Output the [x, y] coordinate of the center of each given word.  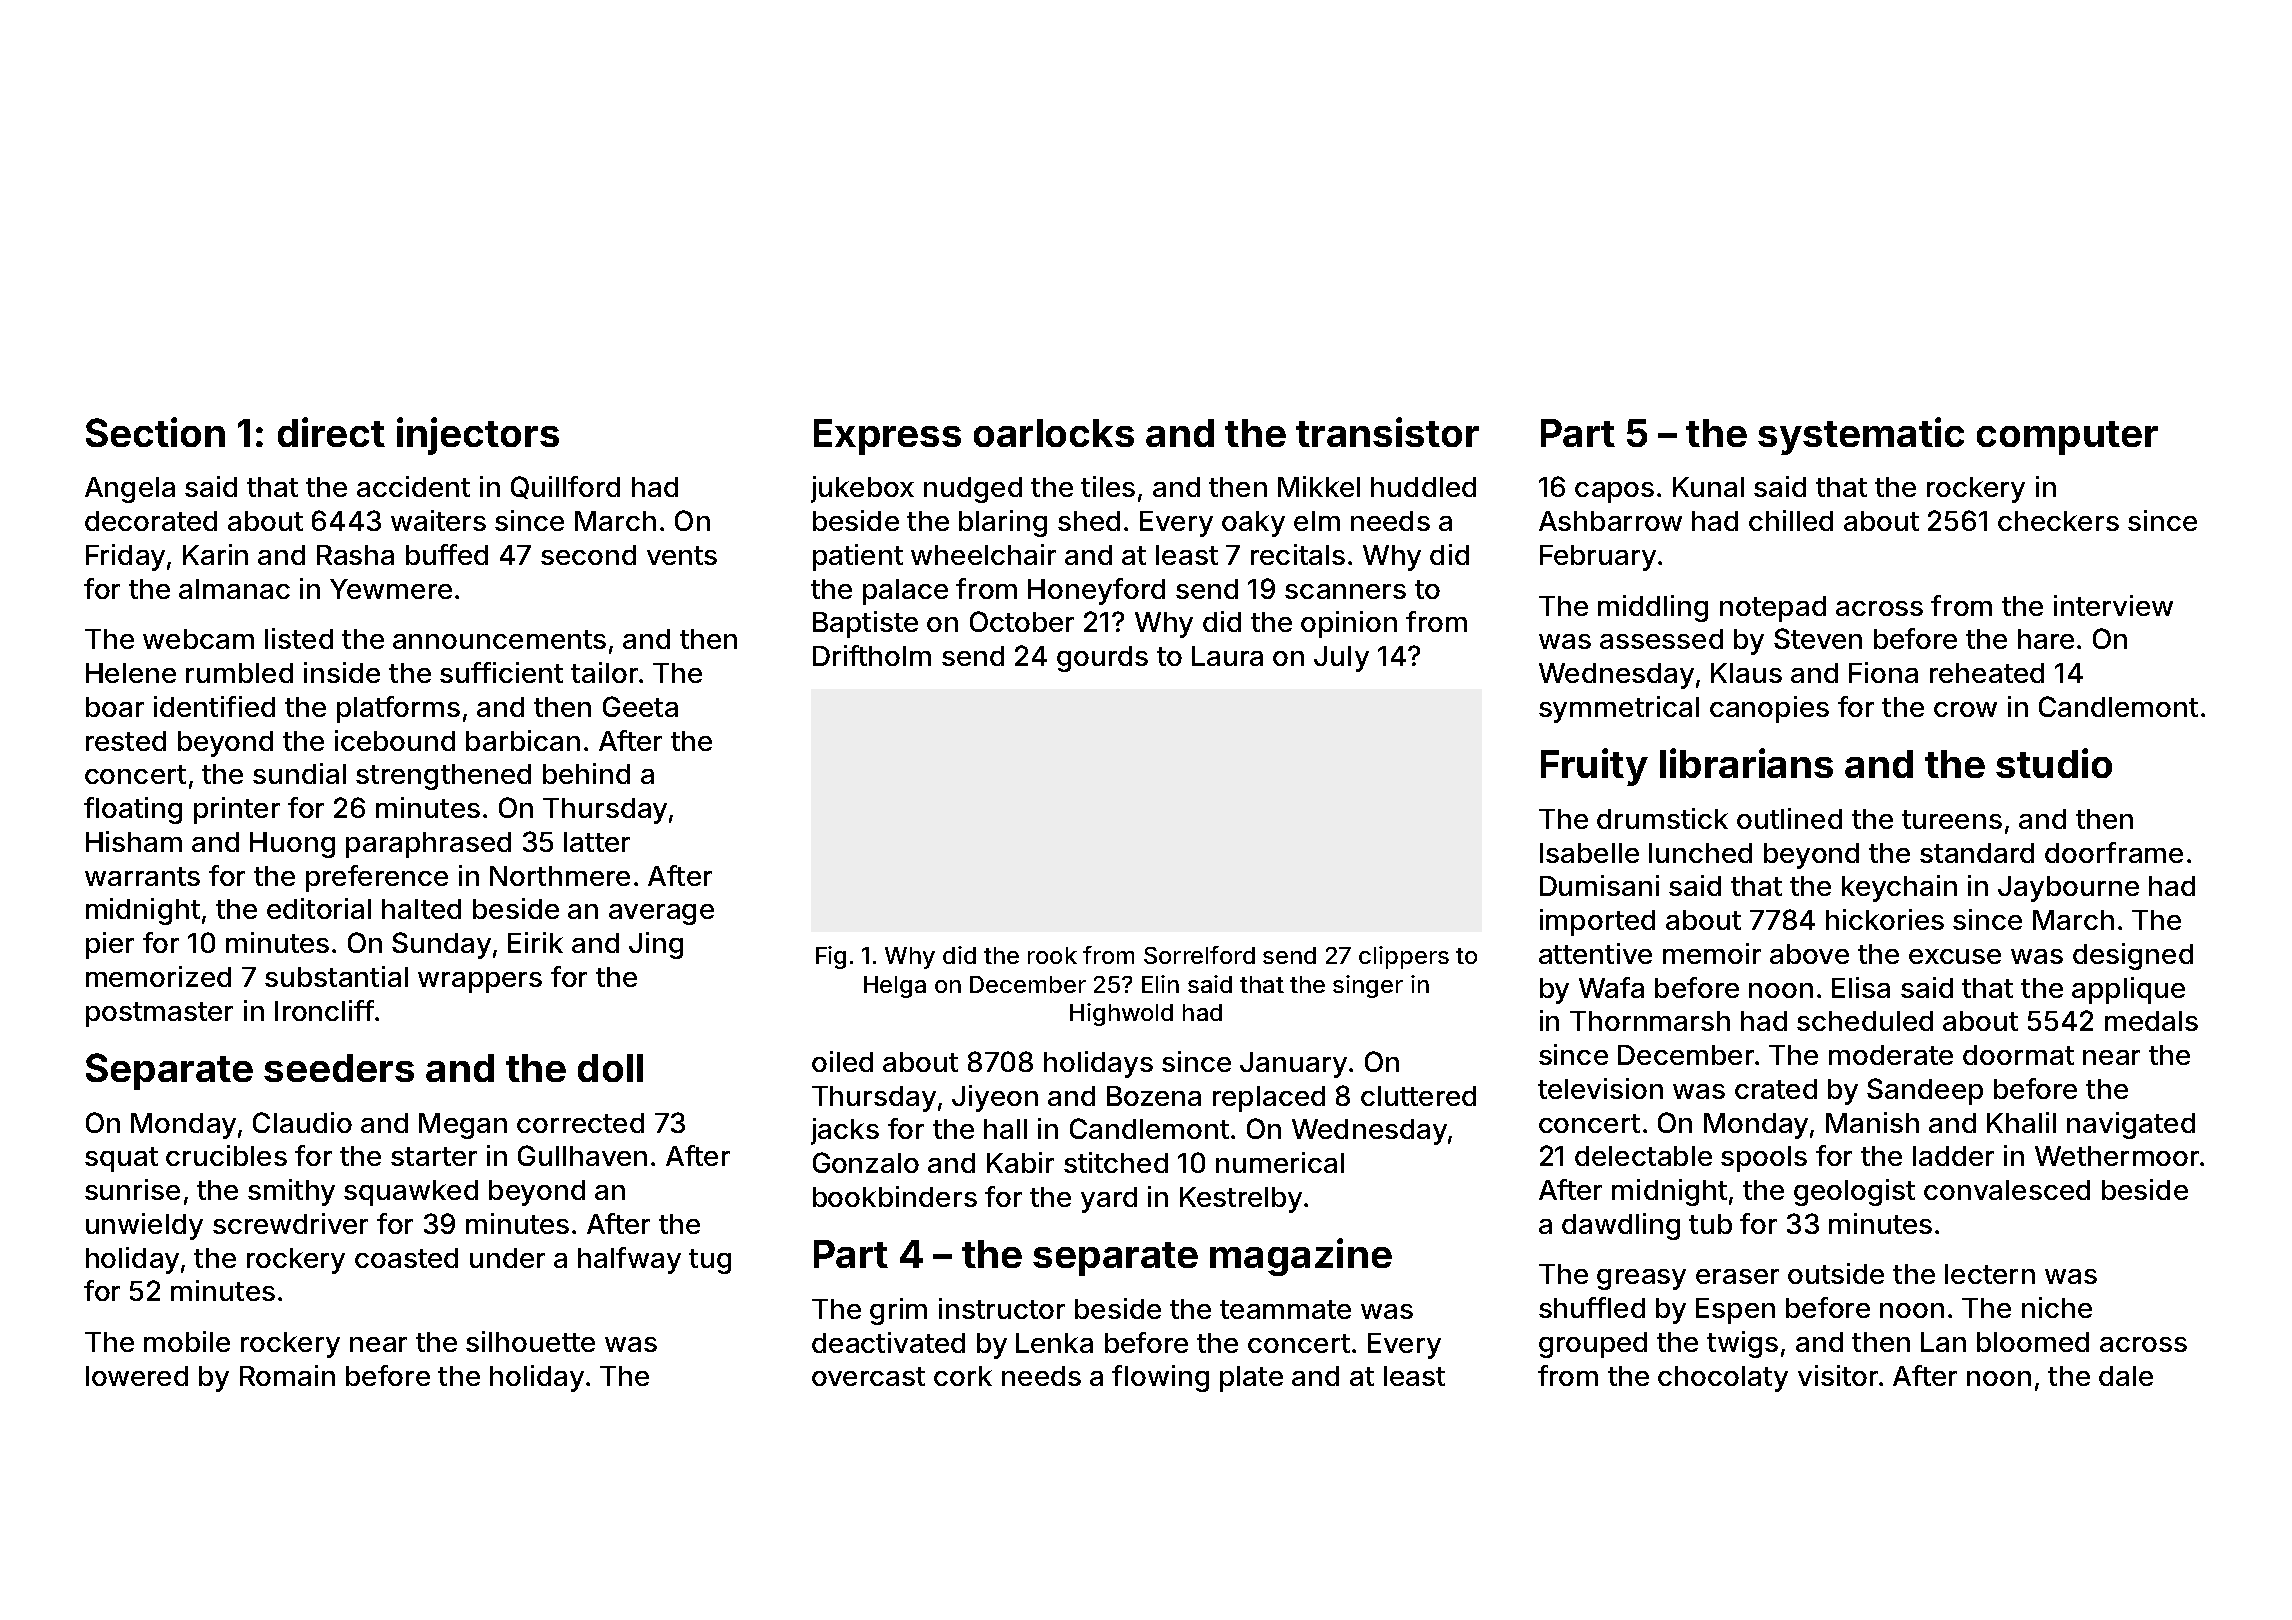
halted [421, 909]
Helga [895, 987]
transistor [1387, 432]
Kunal [1708, 487]
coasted [406, 1258]
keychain [1899, 888]
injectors [478, 436]
